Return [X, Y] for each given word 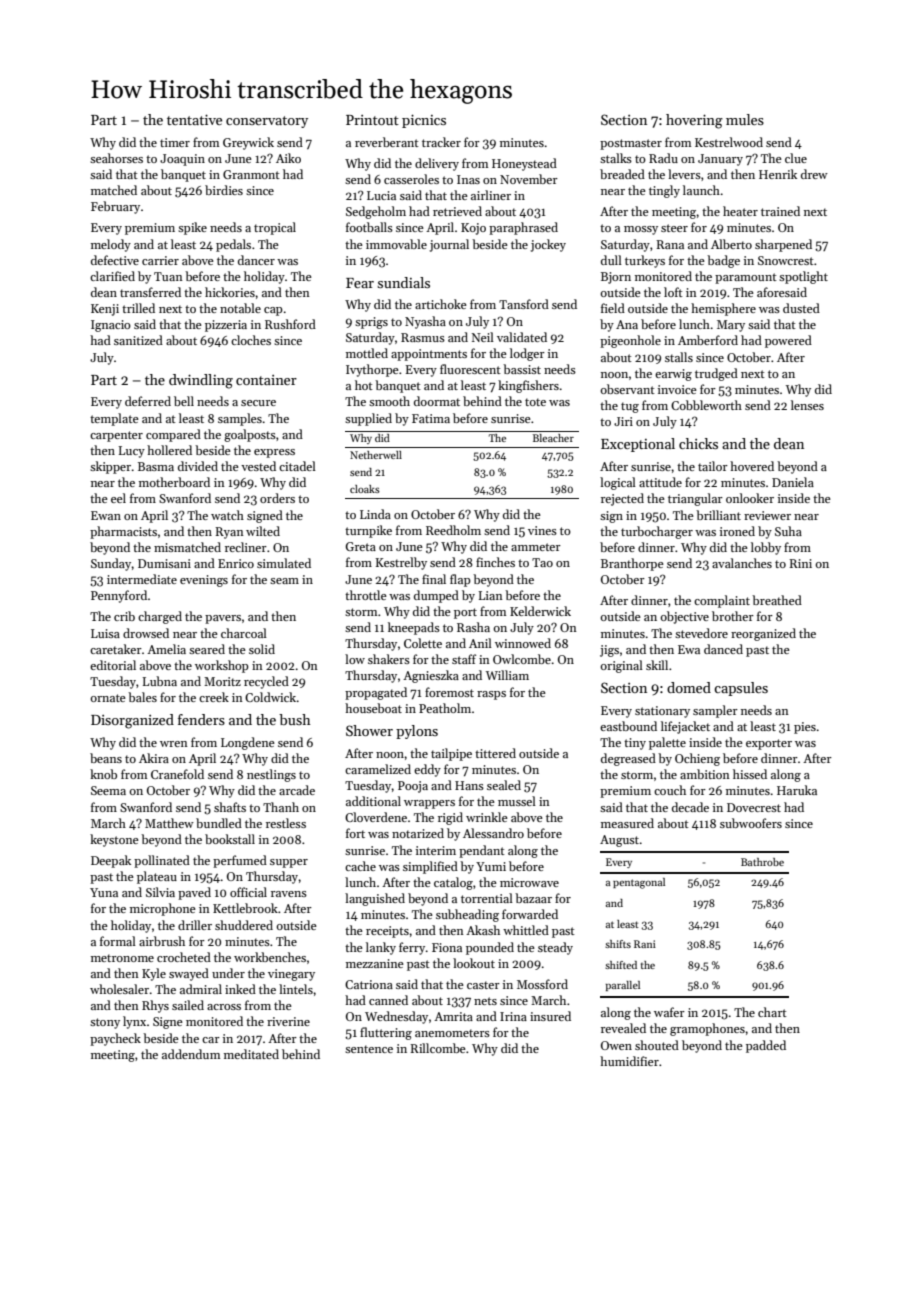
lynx [134, 1022]
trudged [716, 374]
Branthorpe [632, 564]
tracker [441, 142]
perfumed [240, 861]
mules [745, 119]
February [115, 207]
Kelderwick [540, 611]
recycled [266, 682]
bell [184, 401]
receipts [387, 932]
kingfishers [528, 386]
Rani [645, 944]
